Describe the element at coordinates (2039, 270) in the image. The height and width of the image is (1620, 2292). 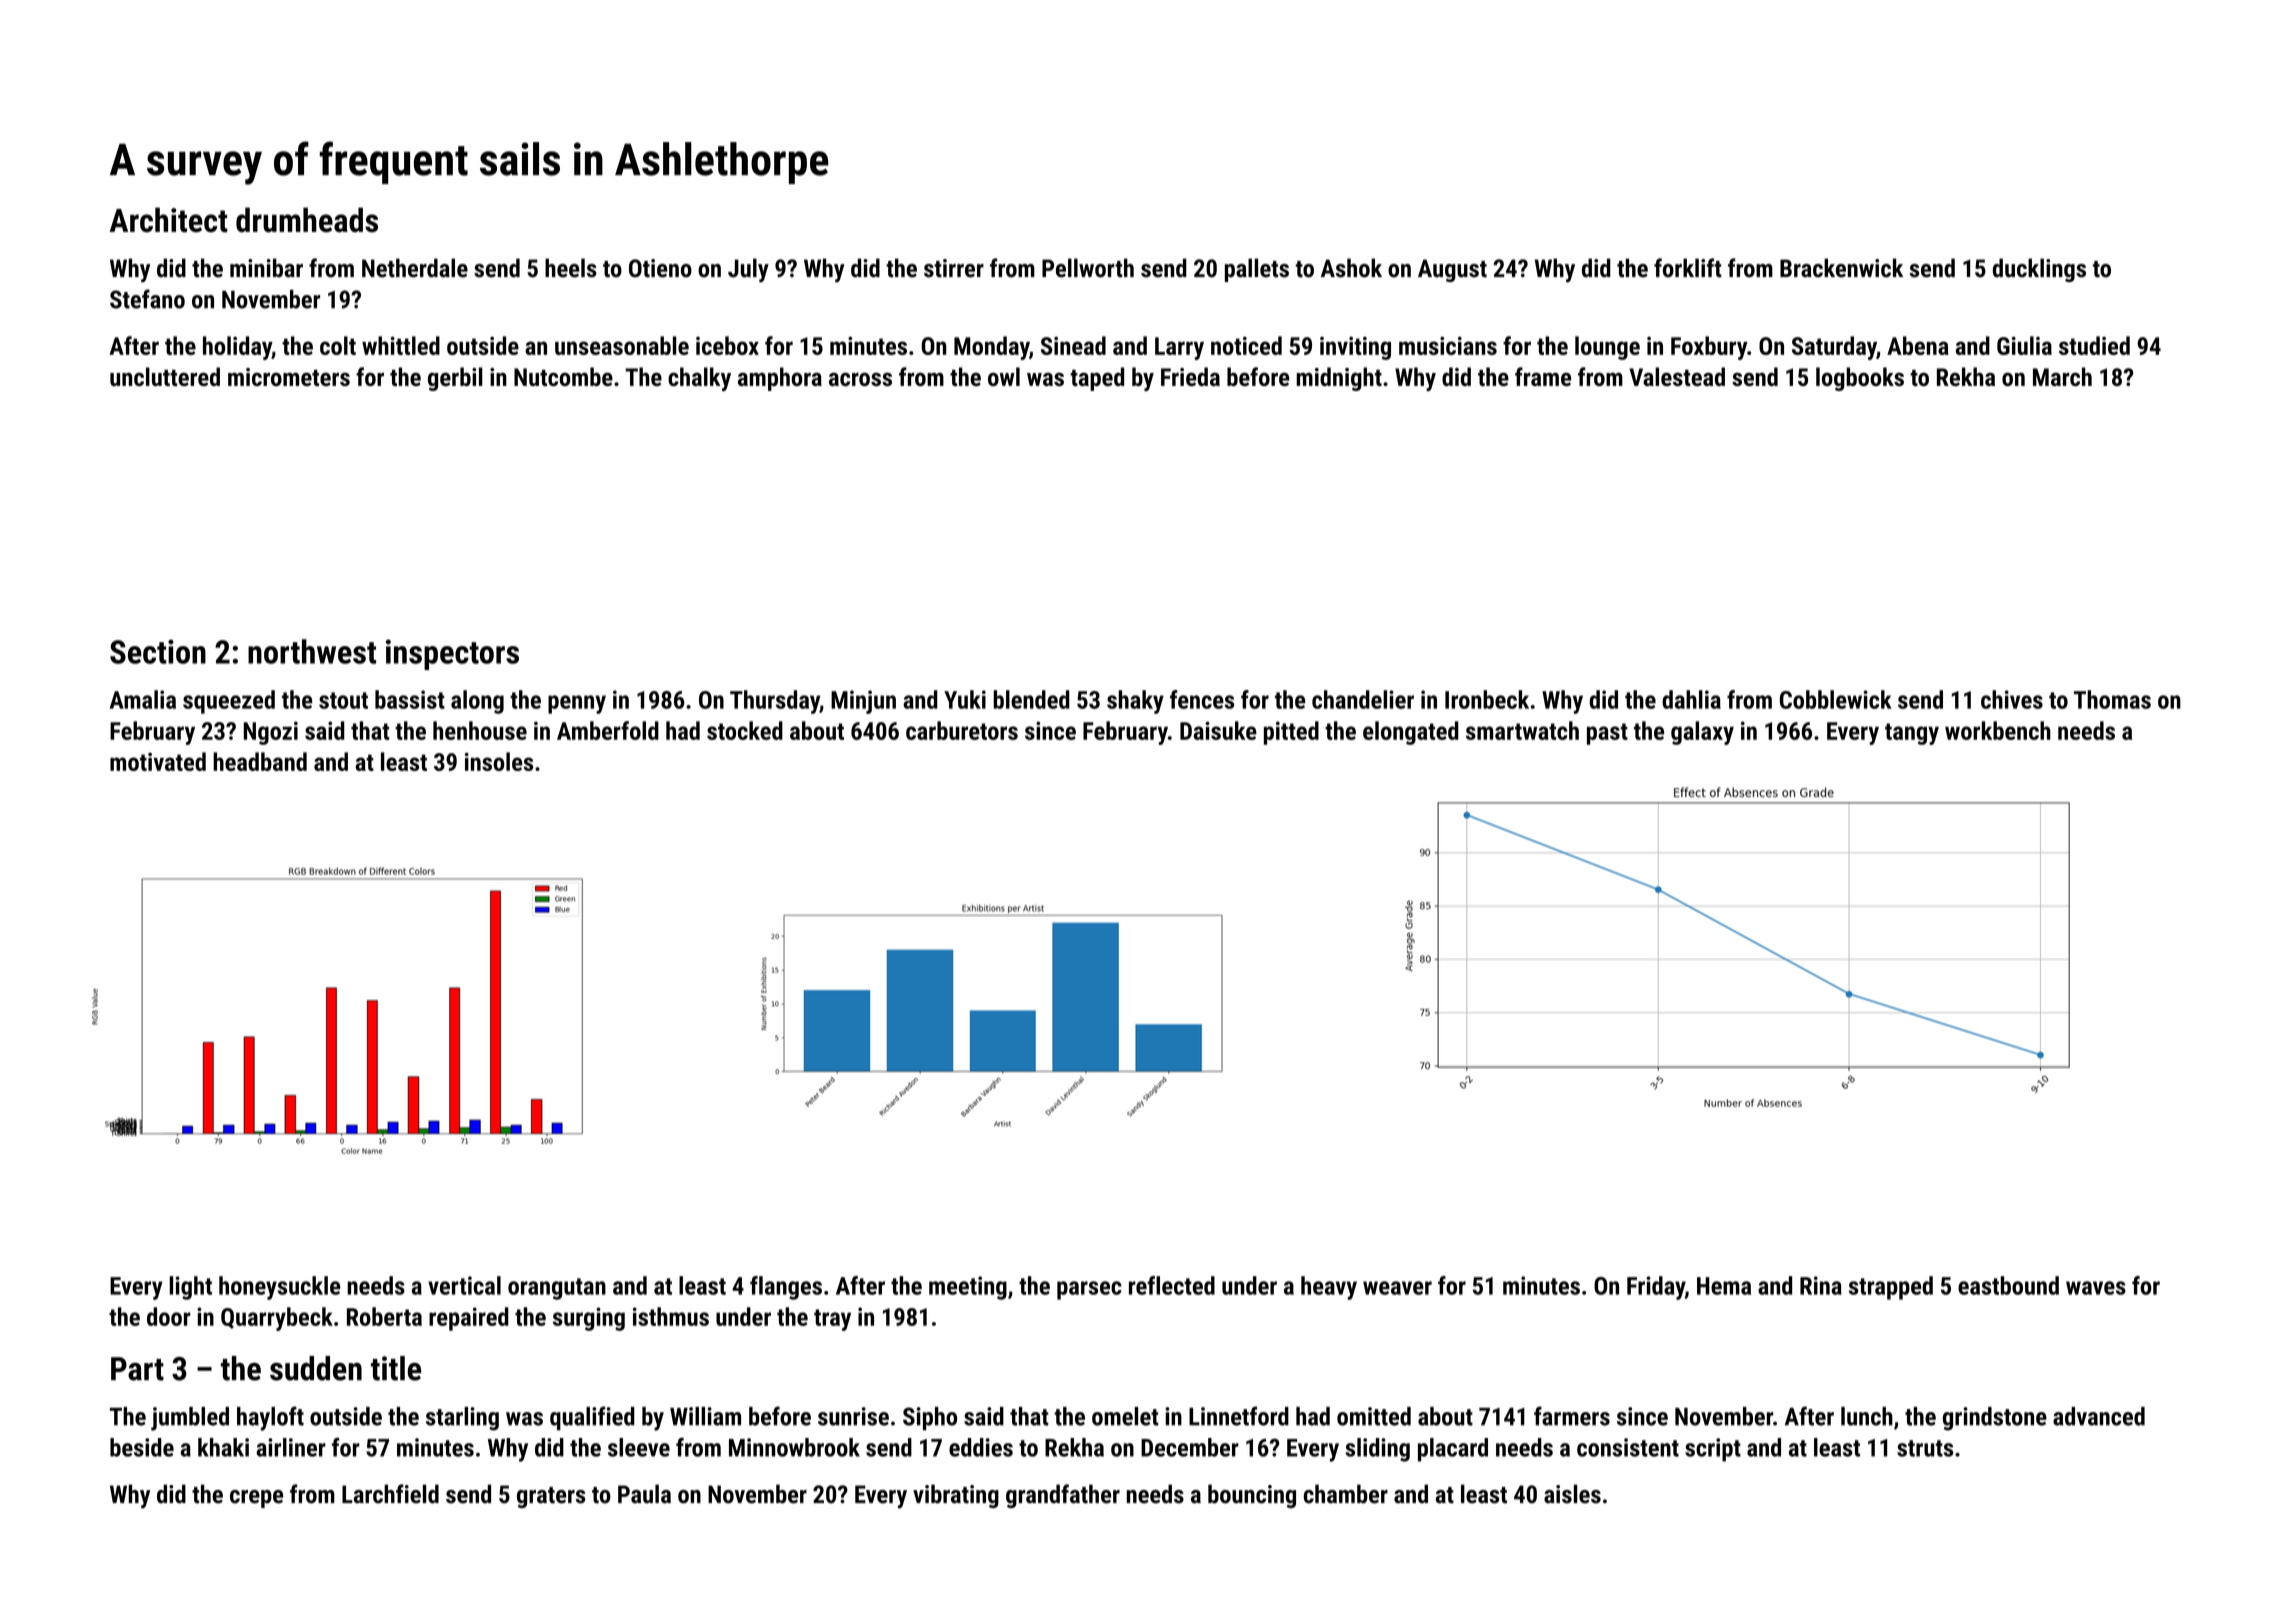
I see `ducklings` at that location.
